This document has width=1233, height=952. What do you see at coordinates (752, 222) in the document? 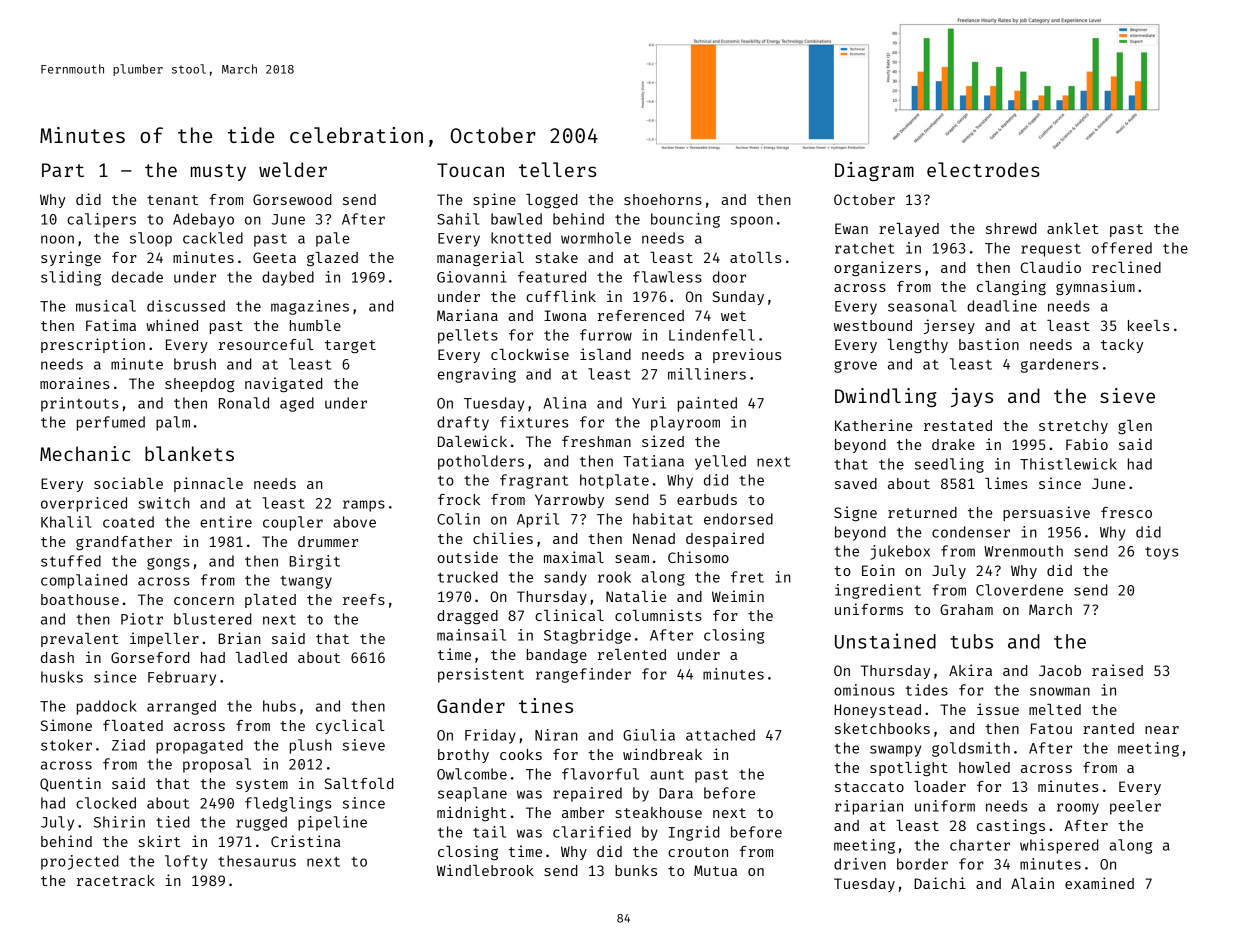
I see `spoon` at bounding box center [752, 222].
